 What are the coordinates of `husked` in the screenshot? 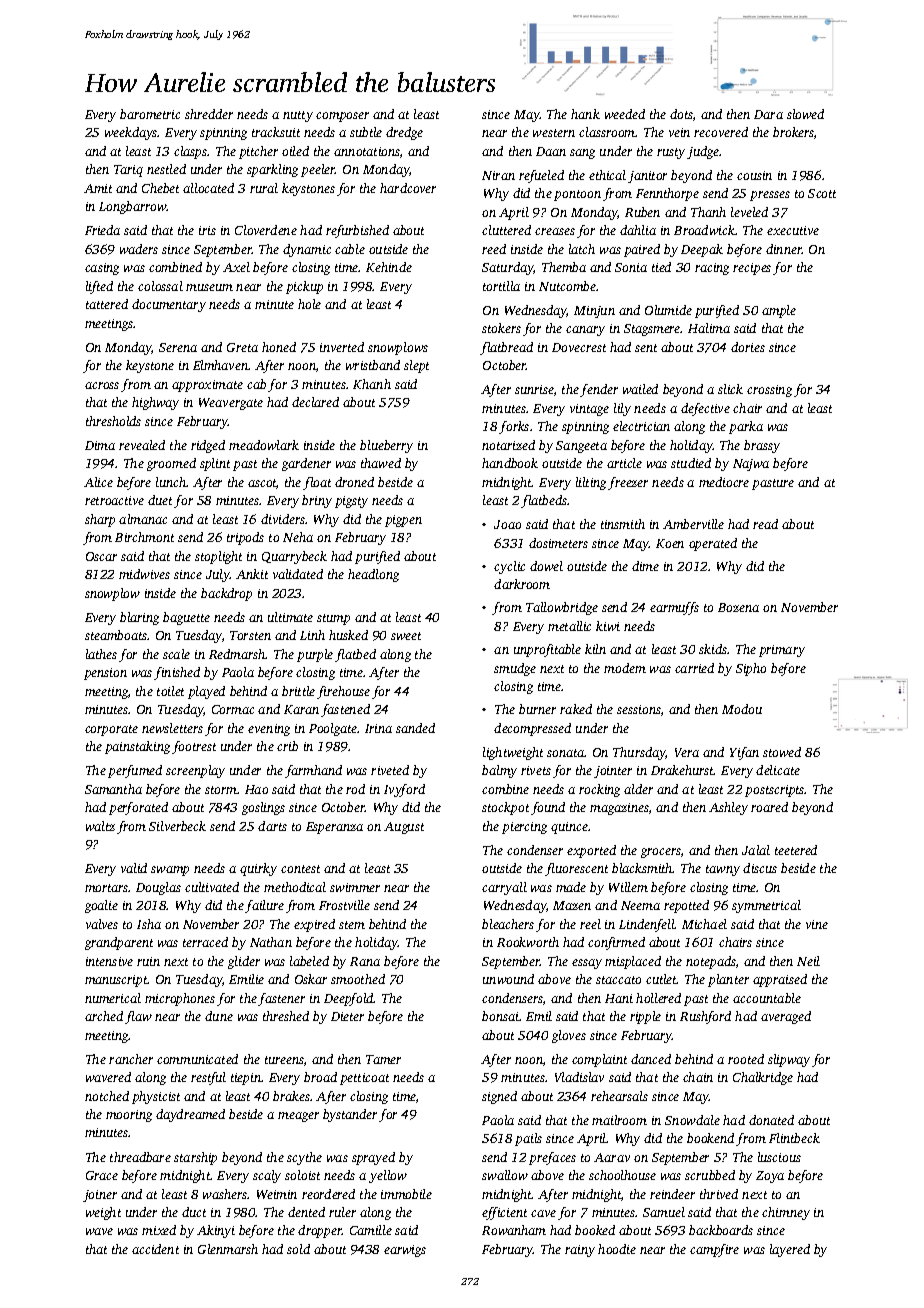 It's located at (348, 635).
